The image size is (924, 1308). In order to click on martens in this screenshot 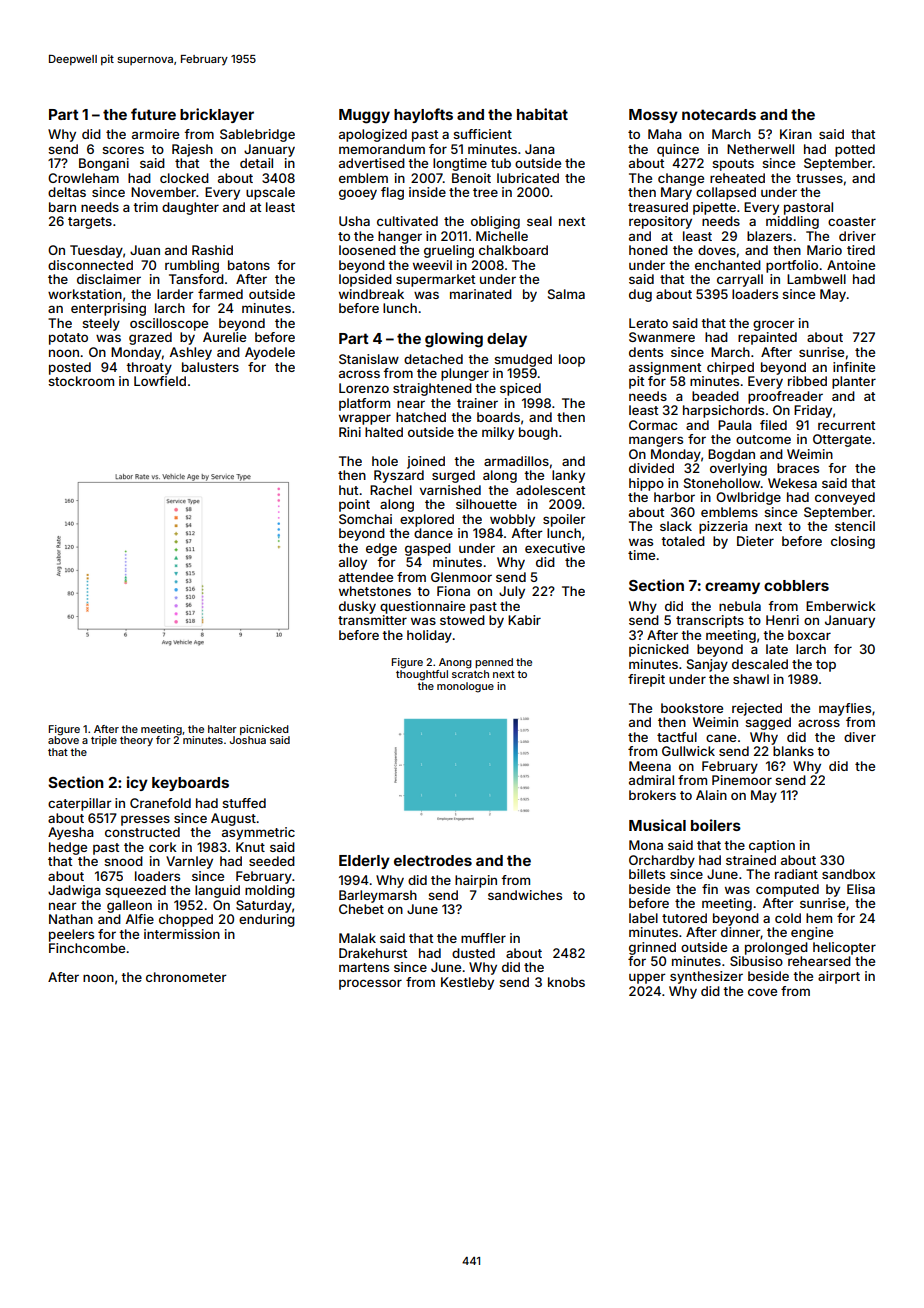, I will do `click(364, 967)`.
